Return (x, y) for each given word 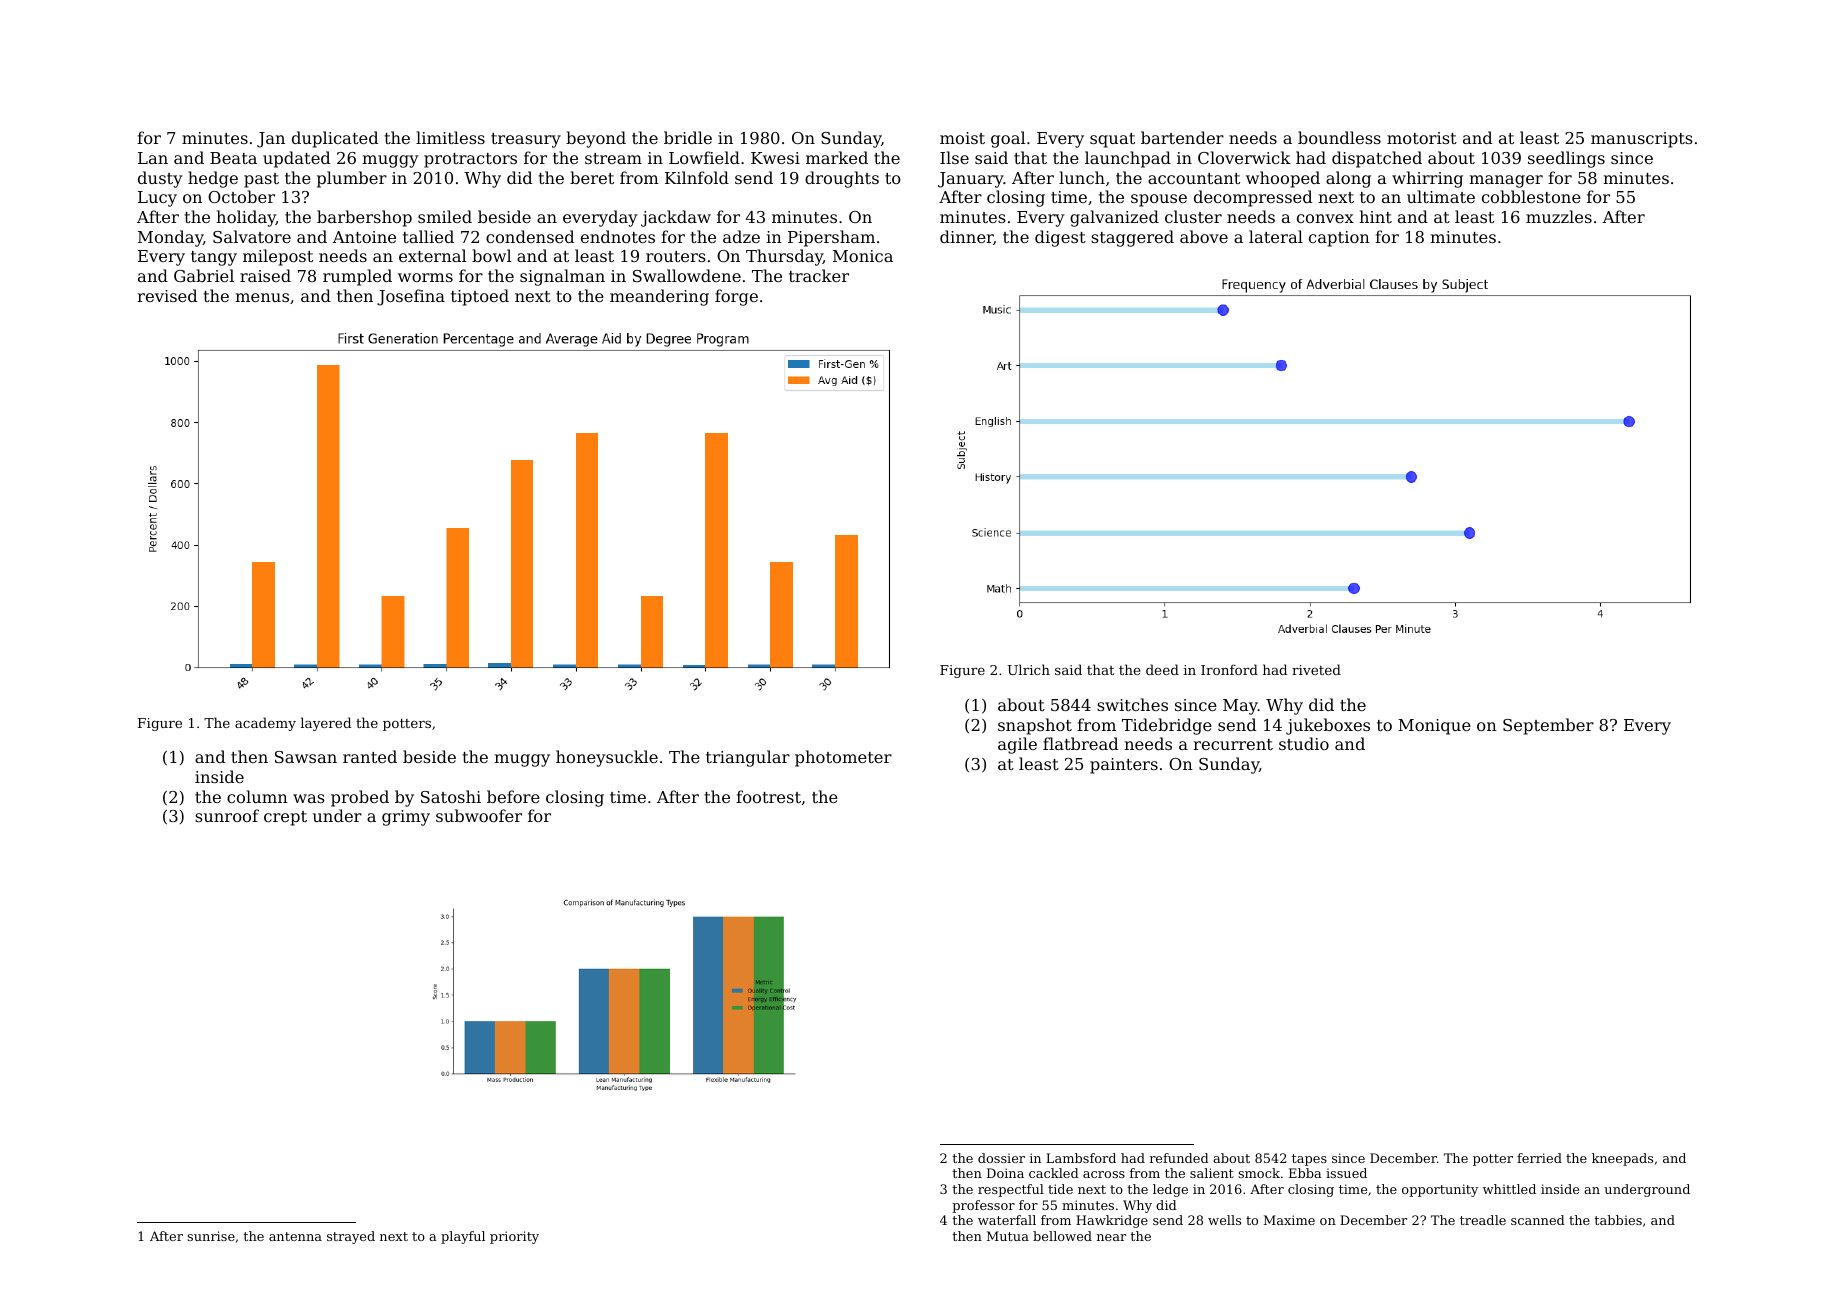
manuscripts (1642, 140)
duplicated (335, 139)
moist (962, 138)
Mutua (1008, 1236)
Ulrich (1028, 669)
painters (1124, 766)
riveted (1316, 669)
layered (325, 724)
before (513, 796)
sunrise (211, 1236)
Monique (1434, 727)
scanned (1538, 1220)
